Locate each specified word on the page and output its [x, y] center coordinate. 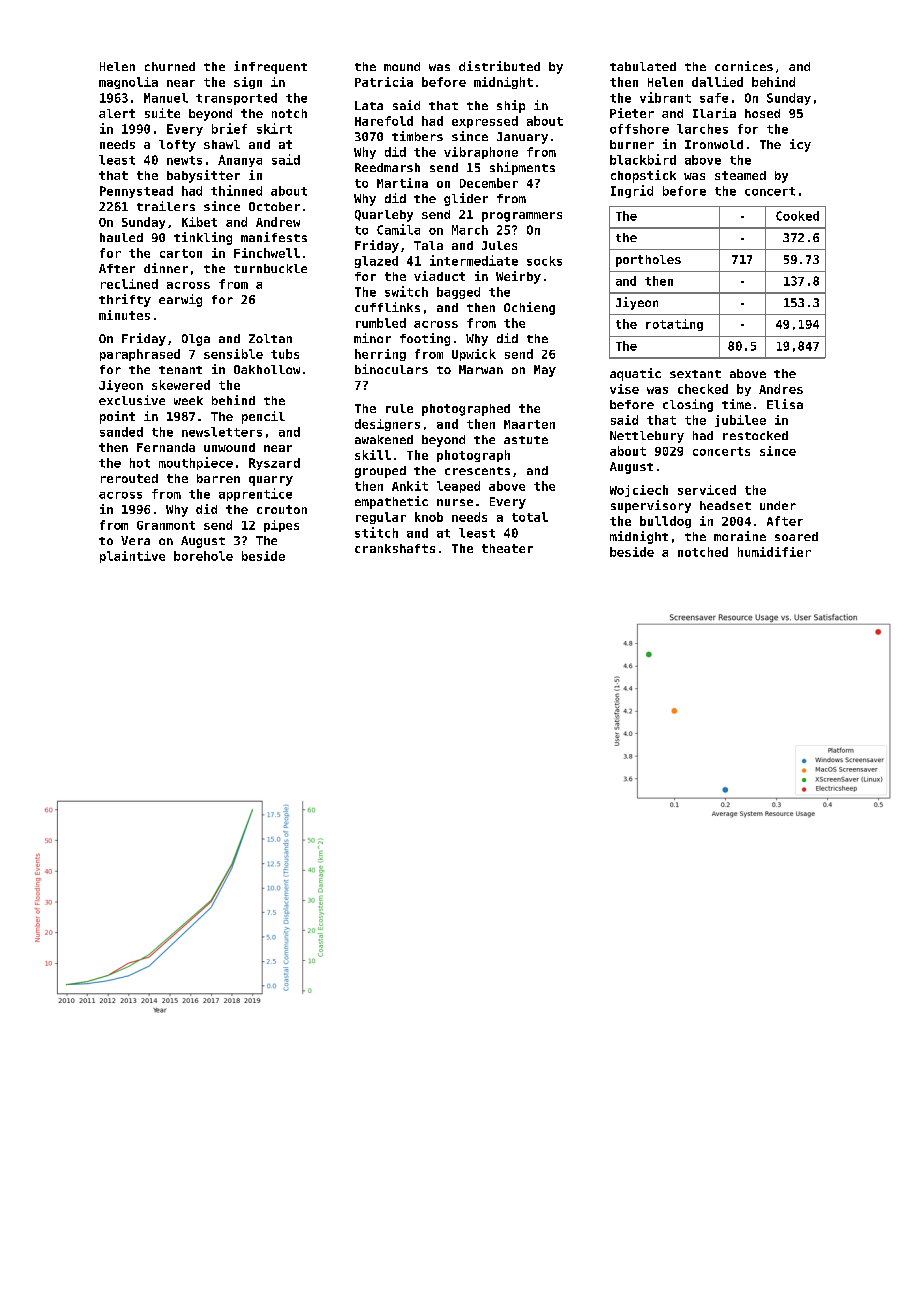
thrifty [125, 300]
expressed [485, 122]
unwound [229, 447]
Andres [781, 389]
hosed [762, 113]
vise [624, 389]
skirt [274, 128]
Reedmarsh [387, 167]
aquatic [635, 374]
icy [800, 145]
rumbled [381, 323]
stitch [376, 532]
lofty [177, 146]
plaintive [132, 557]
